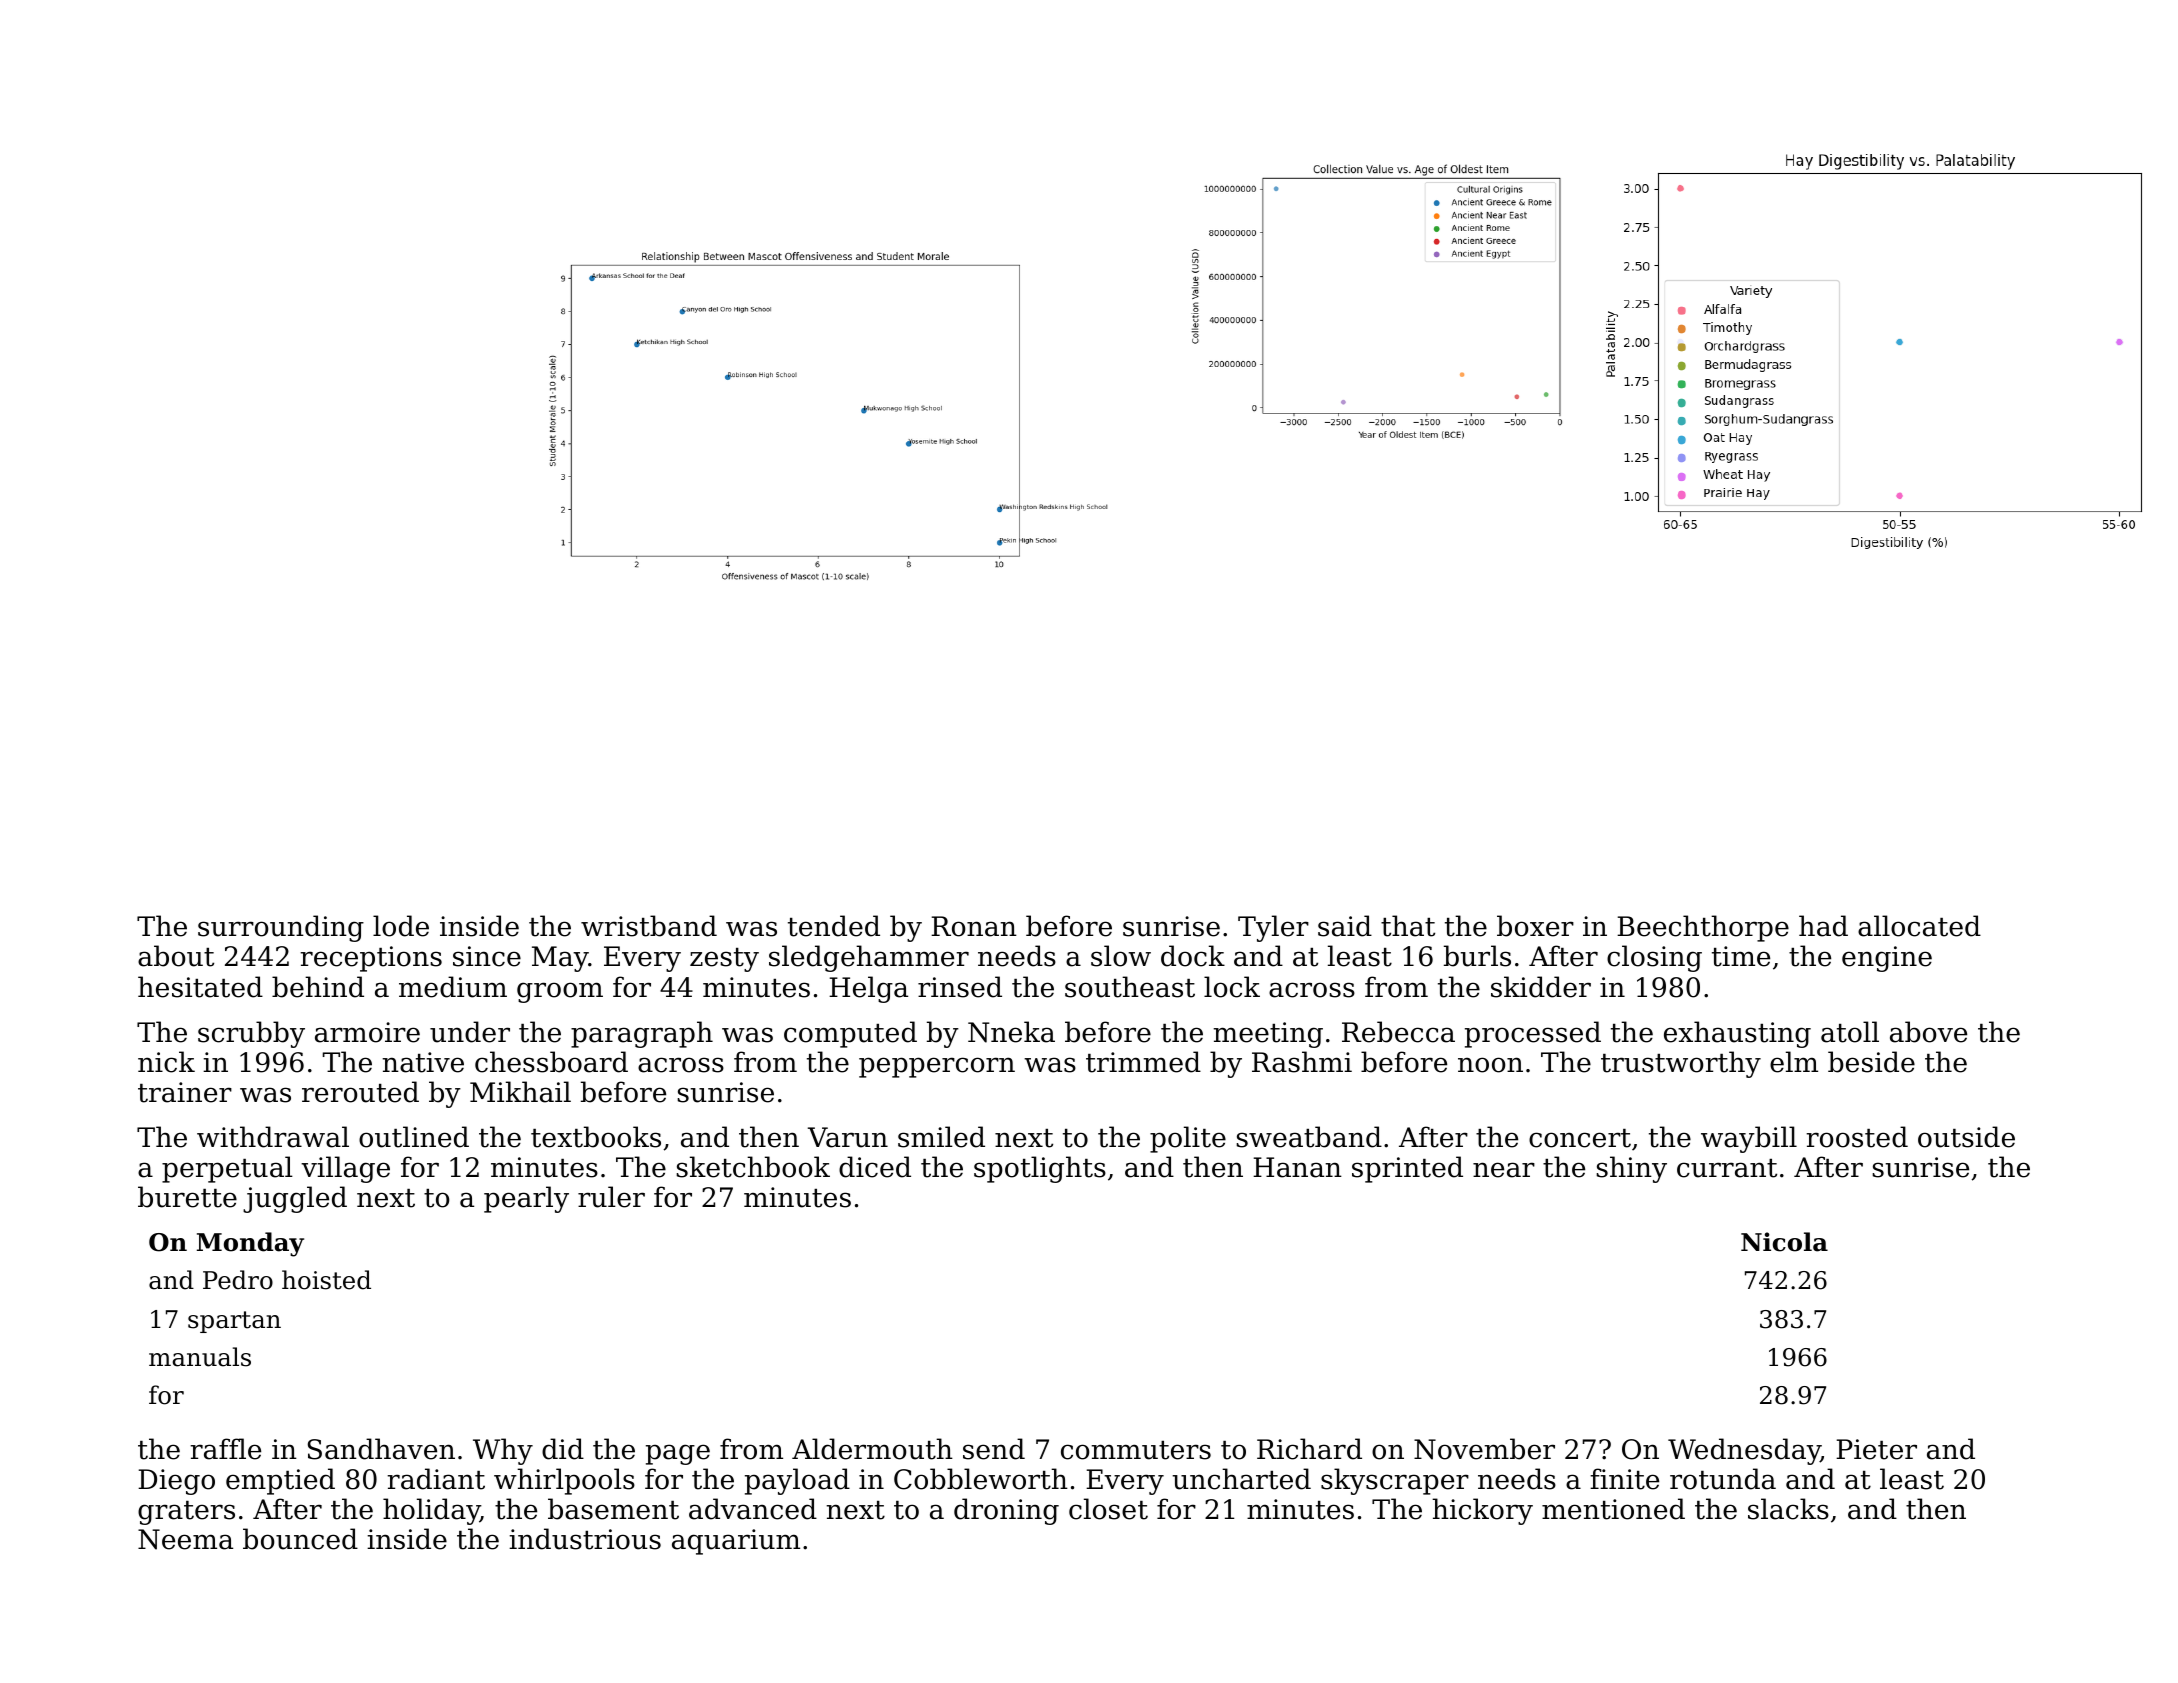 The image size is (2178, 1683). Describe the element at coordinates (200, 1357) in the screenshot. I see `manuals` at that location.
